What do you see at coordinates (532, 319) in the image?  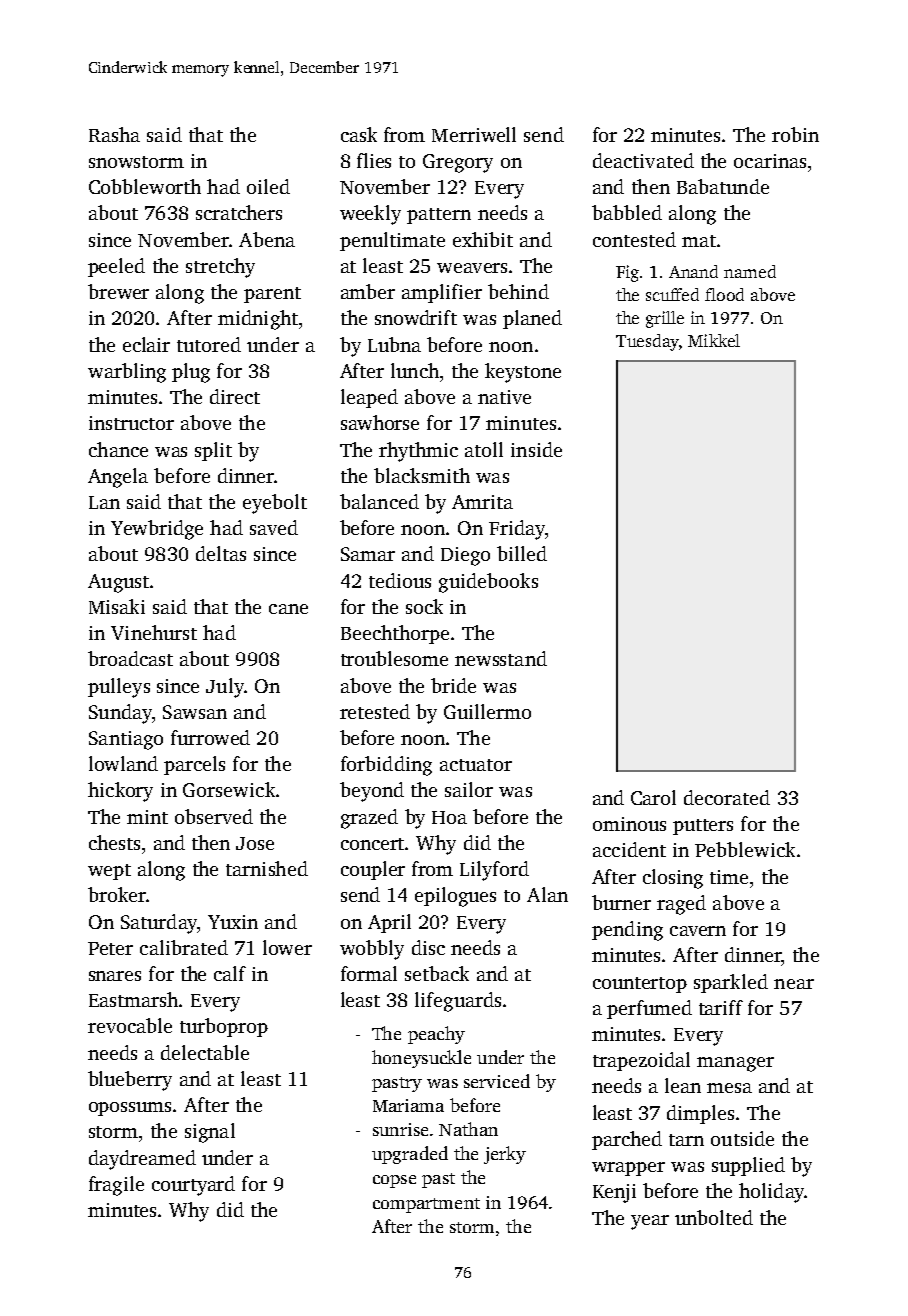 I see `planed` at bounding box center [532, 319].
